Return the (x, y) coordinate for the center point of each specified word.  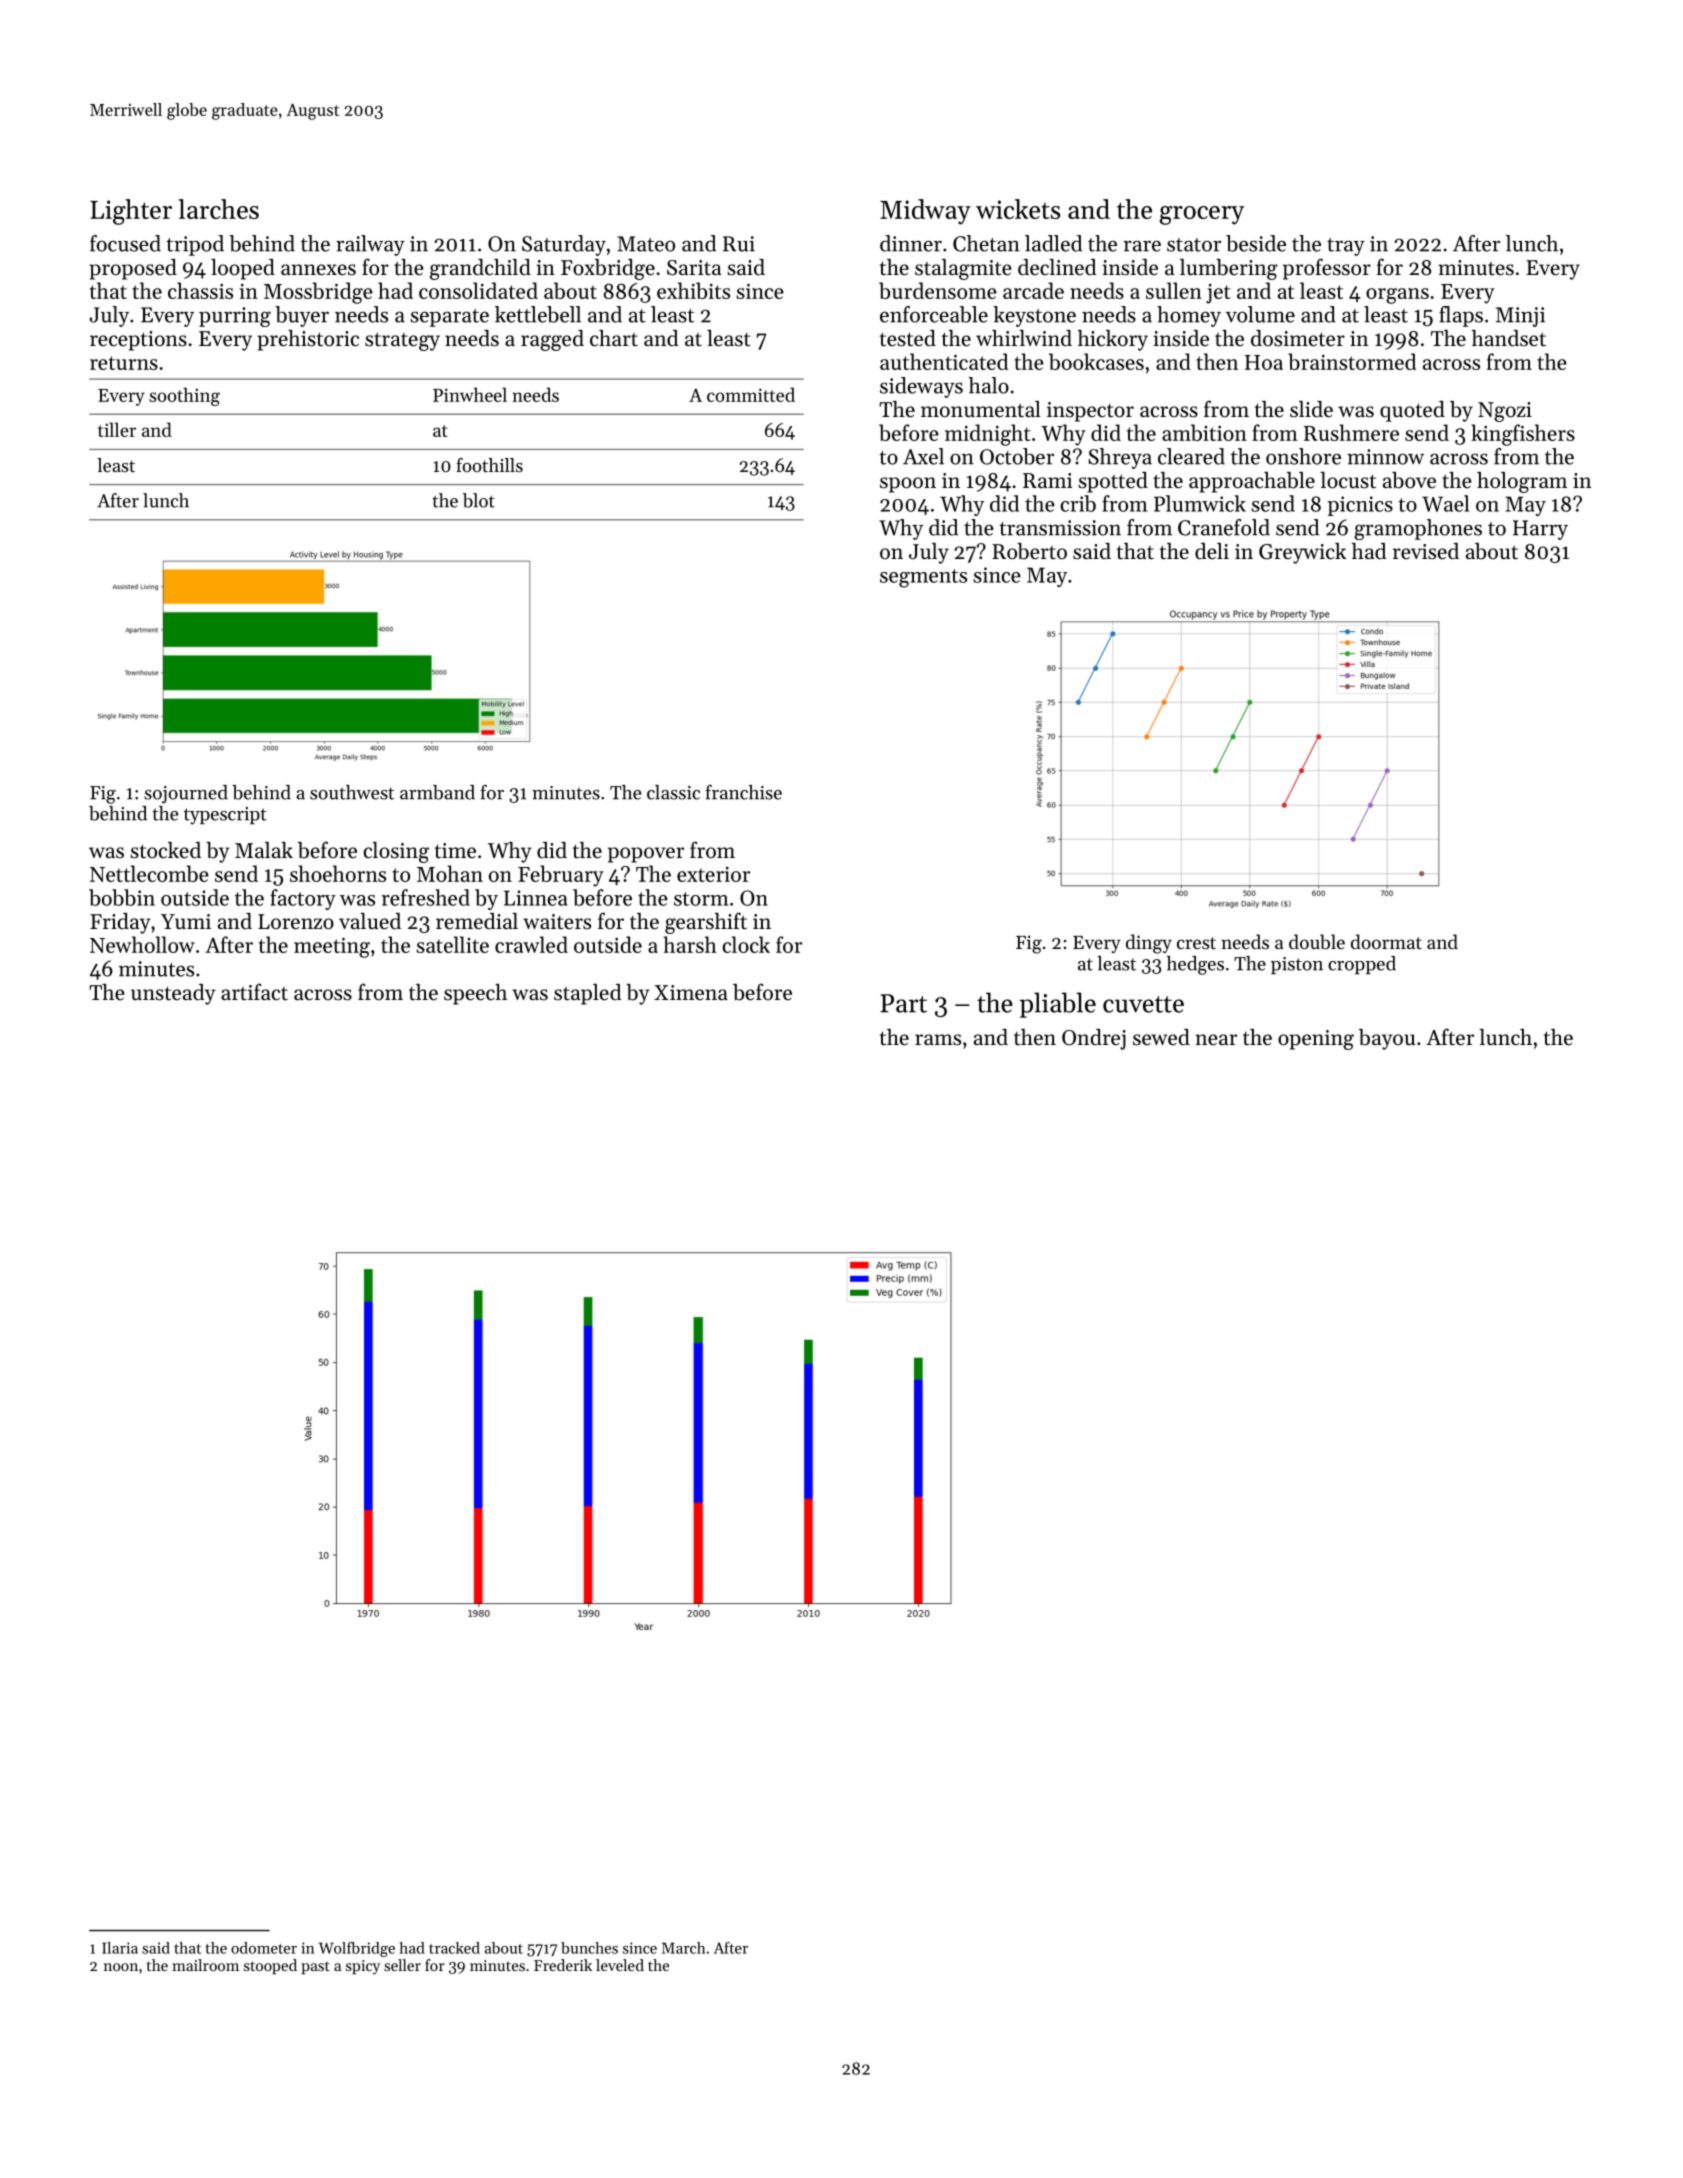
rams (938, 1040)
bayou (1387, 1039)
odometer (264, 1948)
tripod (195, 245)
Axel (923, 456)
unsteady (173, 994)
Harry (1540, 530)
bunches (589, 1948)
